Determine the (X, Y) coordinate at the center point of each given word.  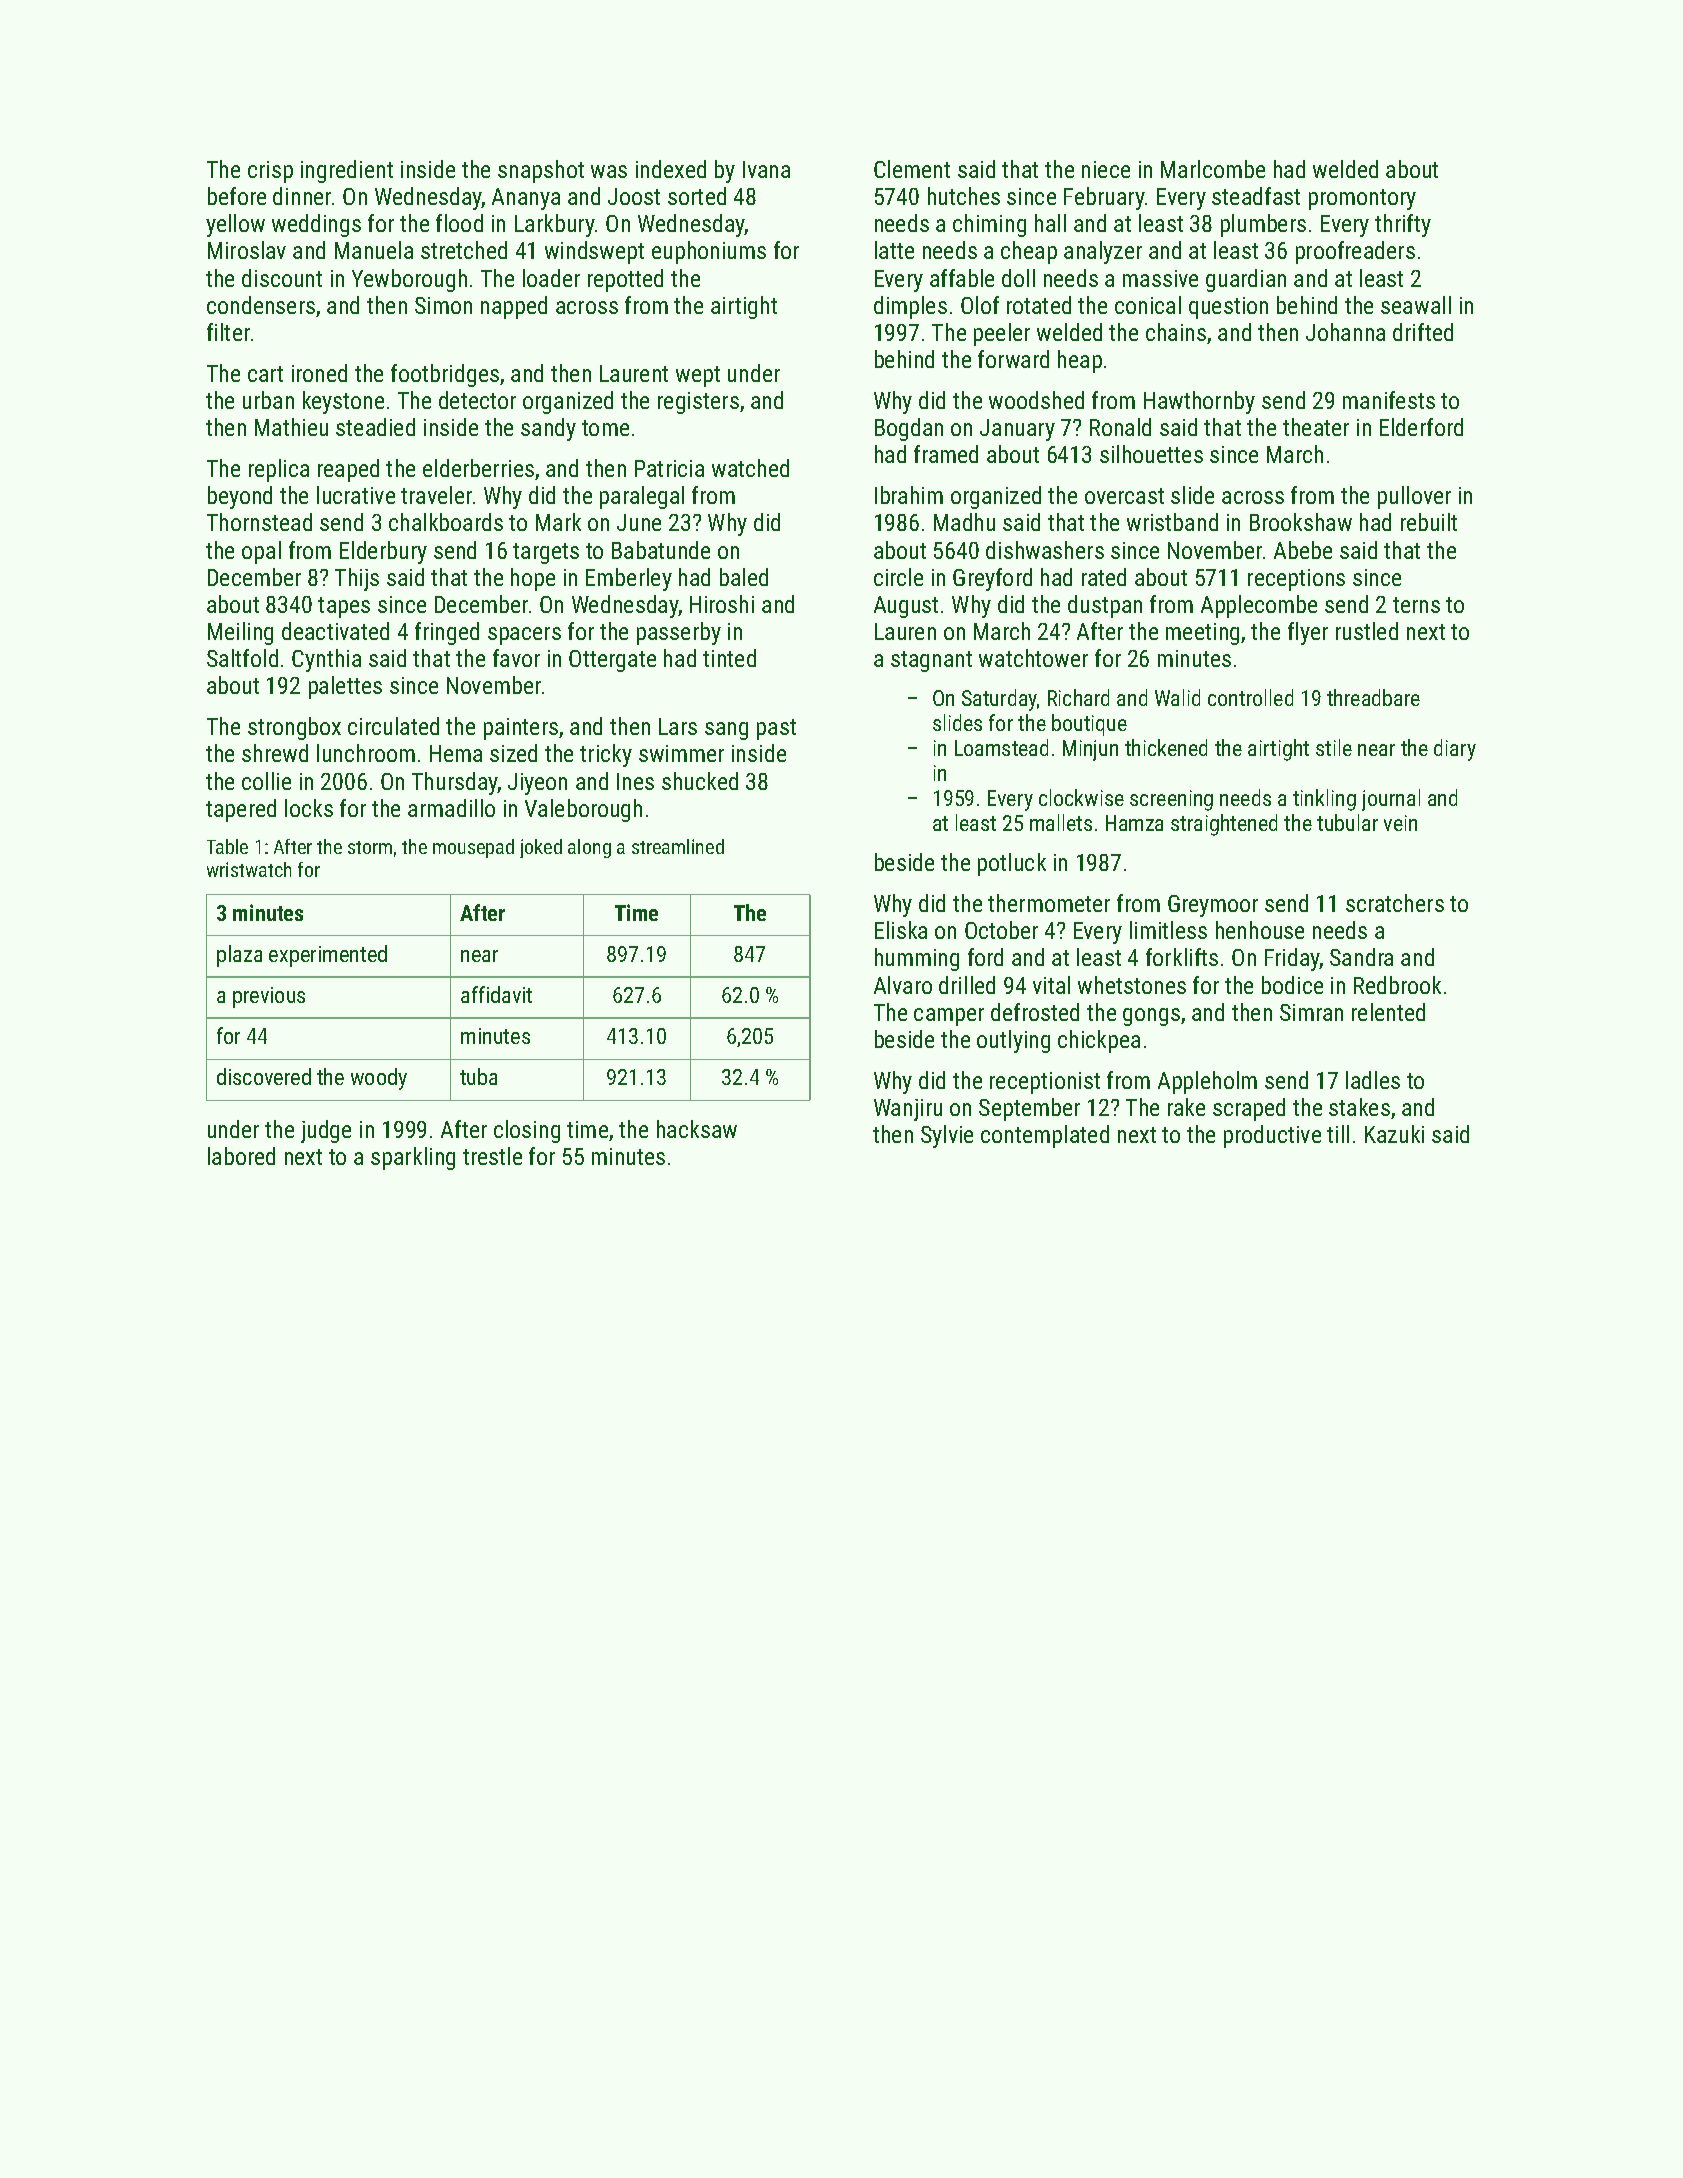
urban (268, 400)
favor (516, 658)
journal (1391, 800)
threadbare (1373, 697)
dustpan (1105, 606)
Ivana (766, 169)
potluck (1012, 864)
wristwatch (249, 869)
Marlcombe (1213, 169)
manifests (1389, 400)
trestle (492, 1156)
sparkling (413, 1158)
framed (946, 454)
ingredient (347, 171)
